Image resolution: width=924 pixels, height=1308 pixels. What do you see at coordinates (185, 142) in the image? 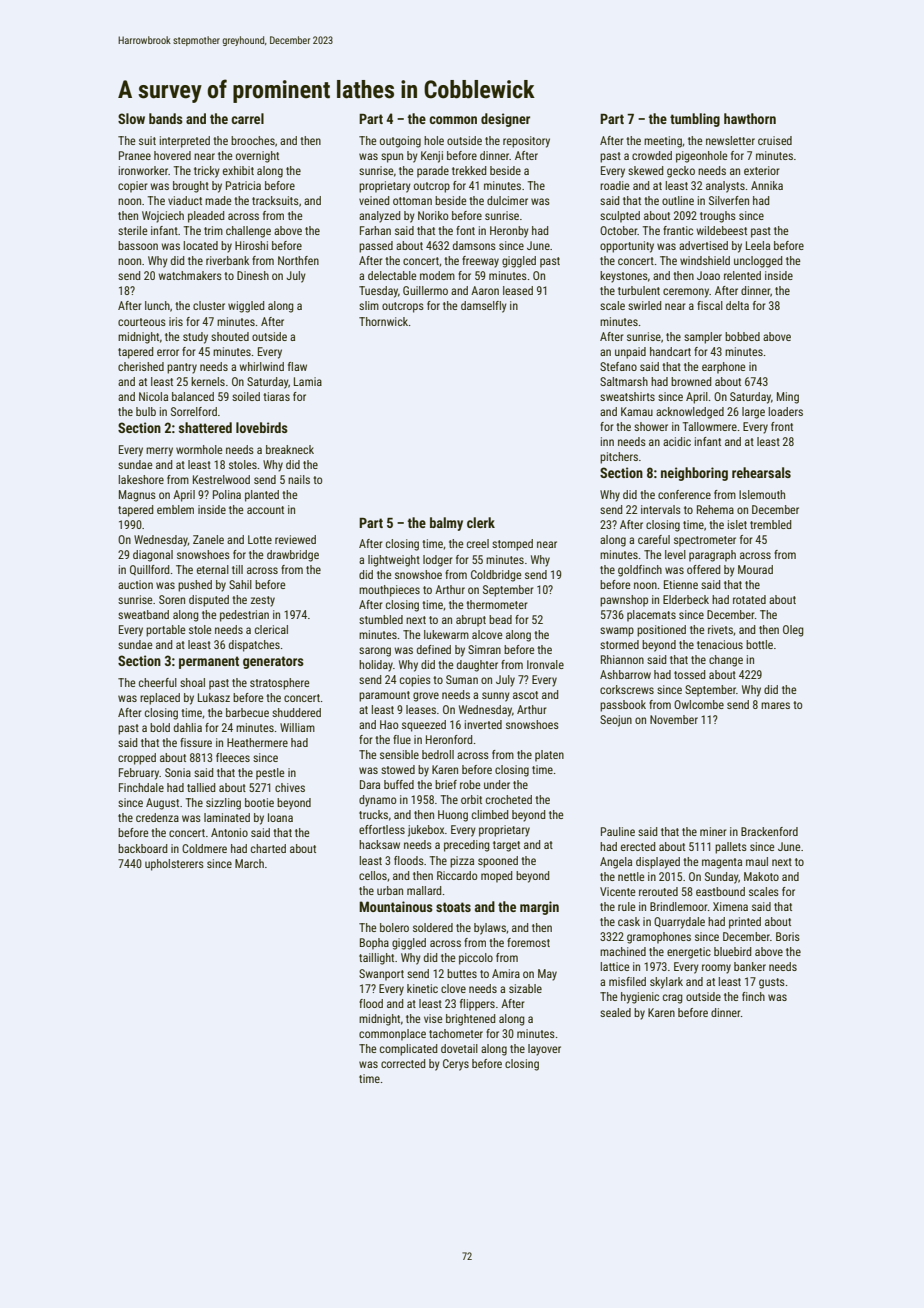
I see `interpreted` at bounding box center [185, 142].
